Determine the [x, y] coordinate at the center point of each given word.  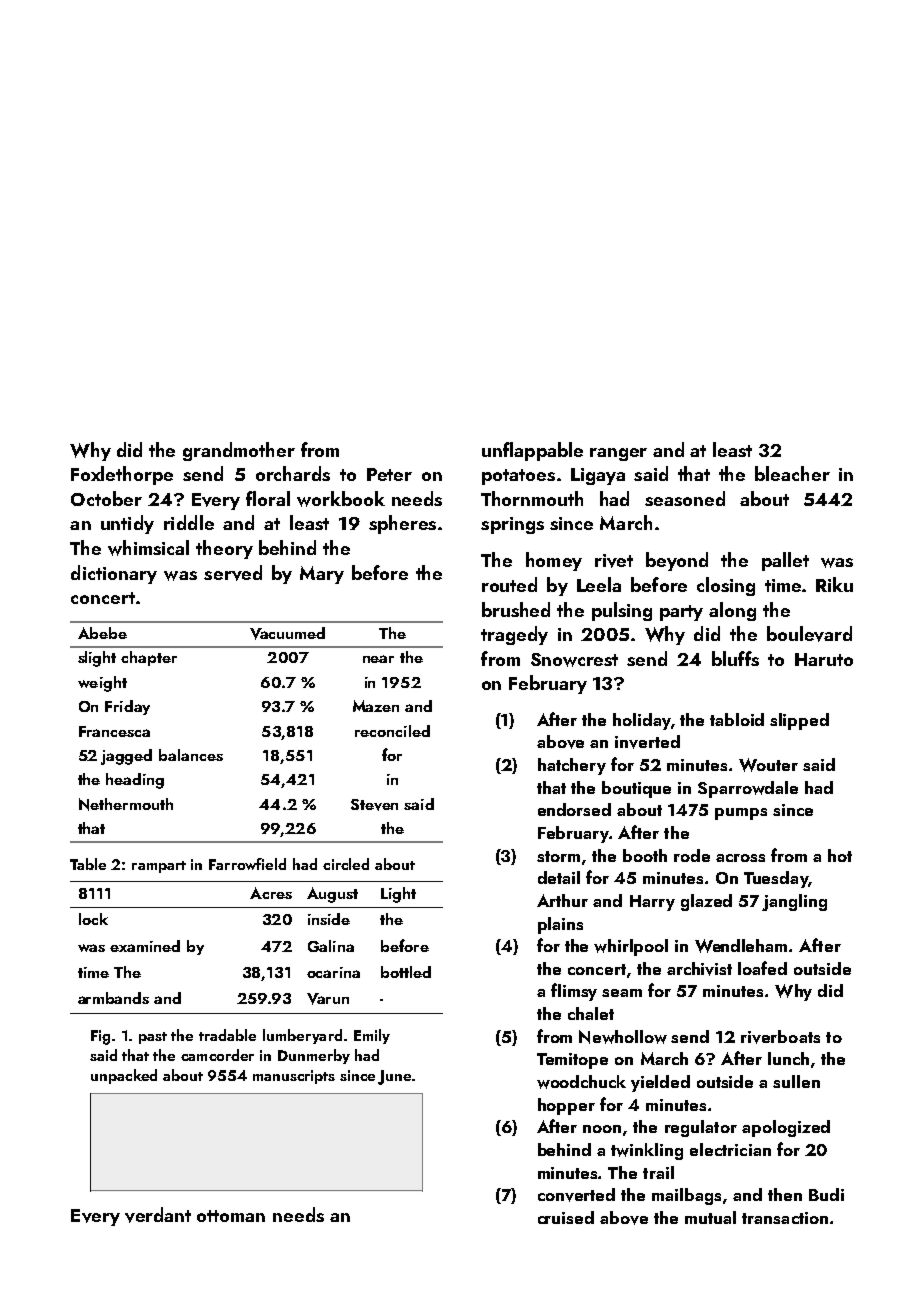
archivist [699, 969]
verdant [158, 1215]
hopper [566, 1106]
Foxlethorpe [122, 475]
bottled [406, 972]
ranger [618, 454]
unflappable [532, 451]
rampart [159, 867]
